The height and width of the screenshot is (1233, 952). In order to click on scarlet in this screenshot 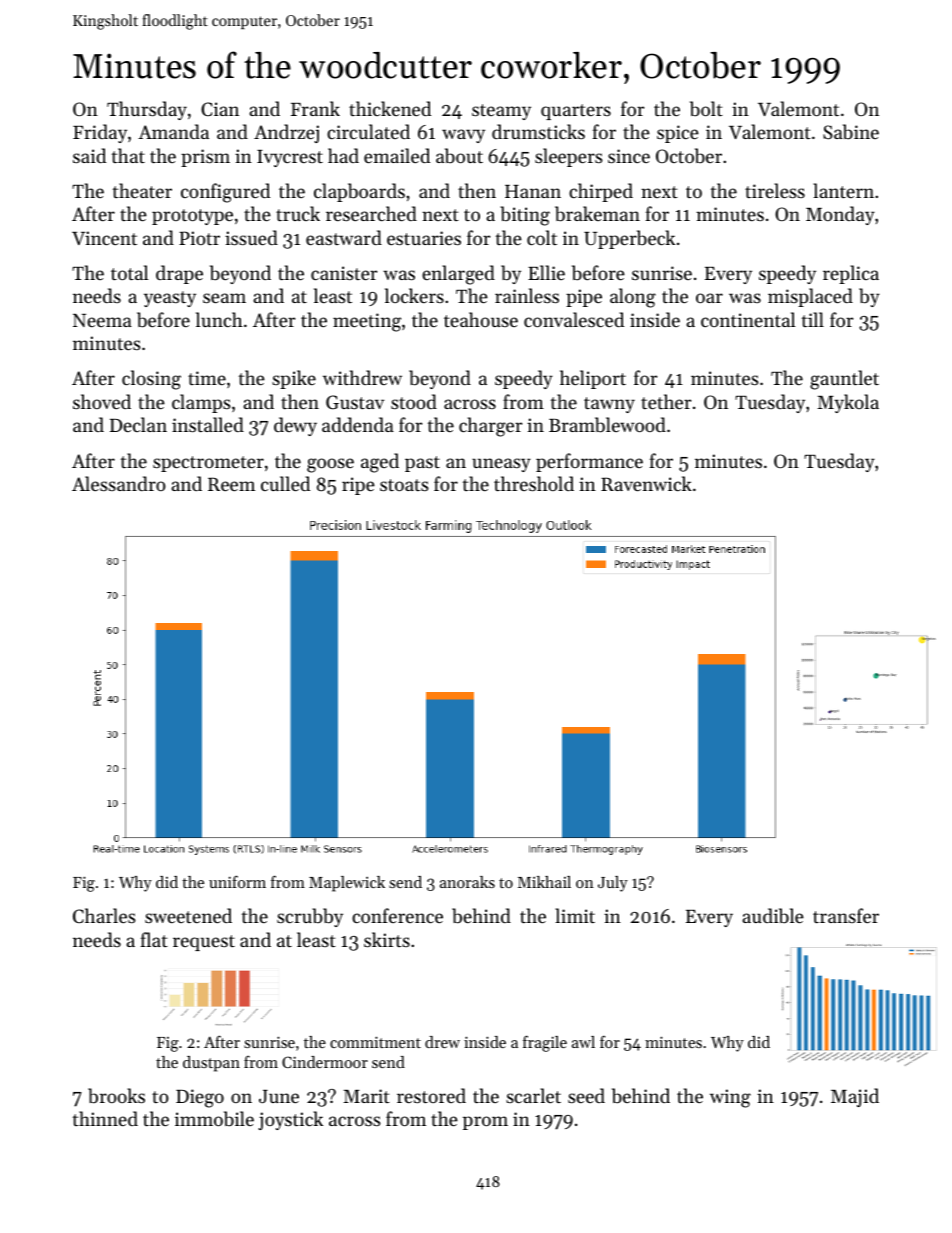, I will do `click(533, 1095)`.
